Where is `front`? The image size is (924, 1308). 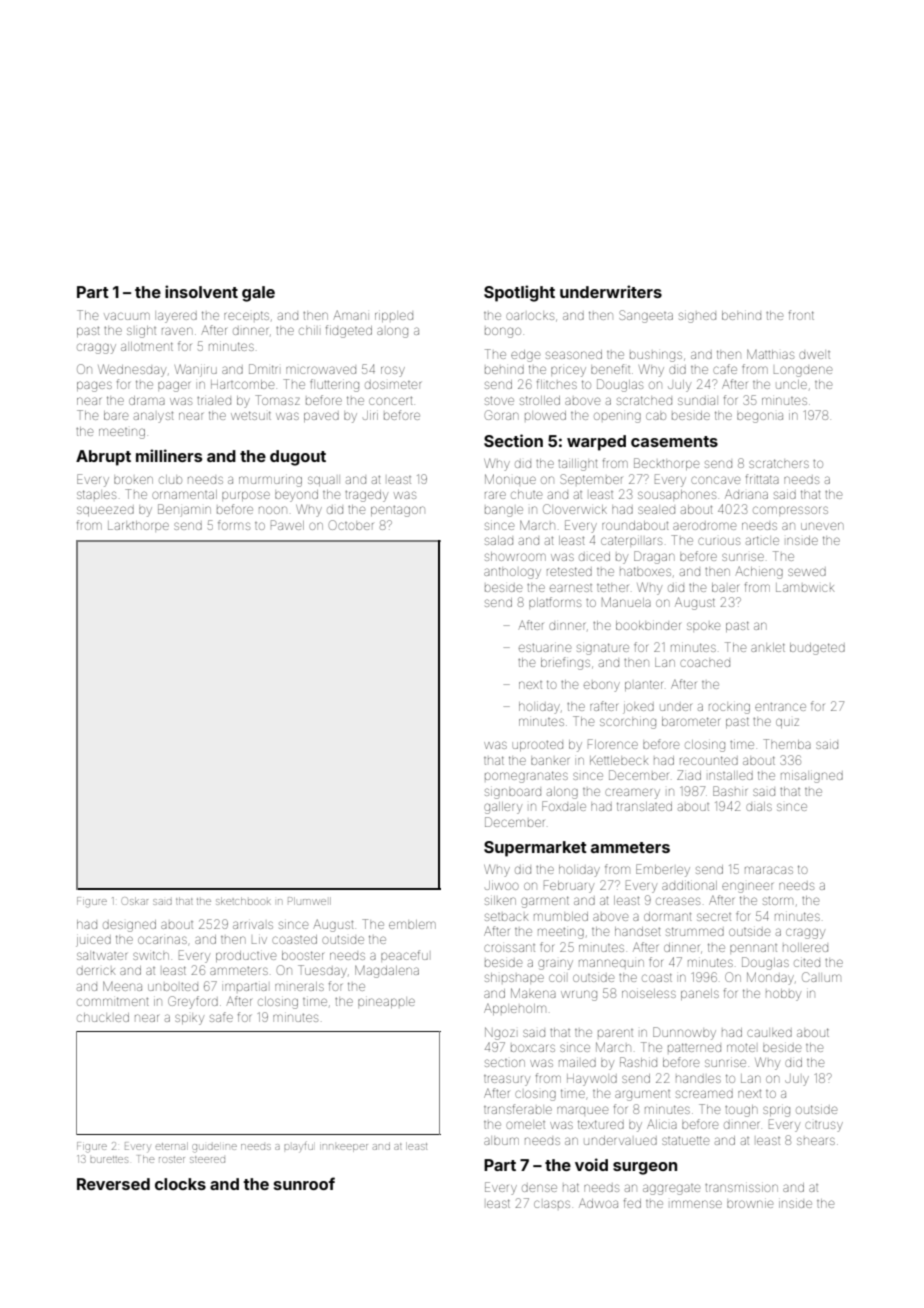 front is located at coordinates (801, 315).
